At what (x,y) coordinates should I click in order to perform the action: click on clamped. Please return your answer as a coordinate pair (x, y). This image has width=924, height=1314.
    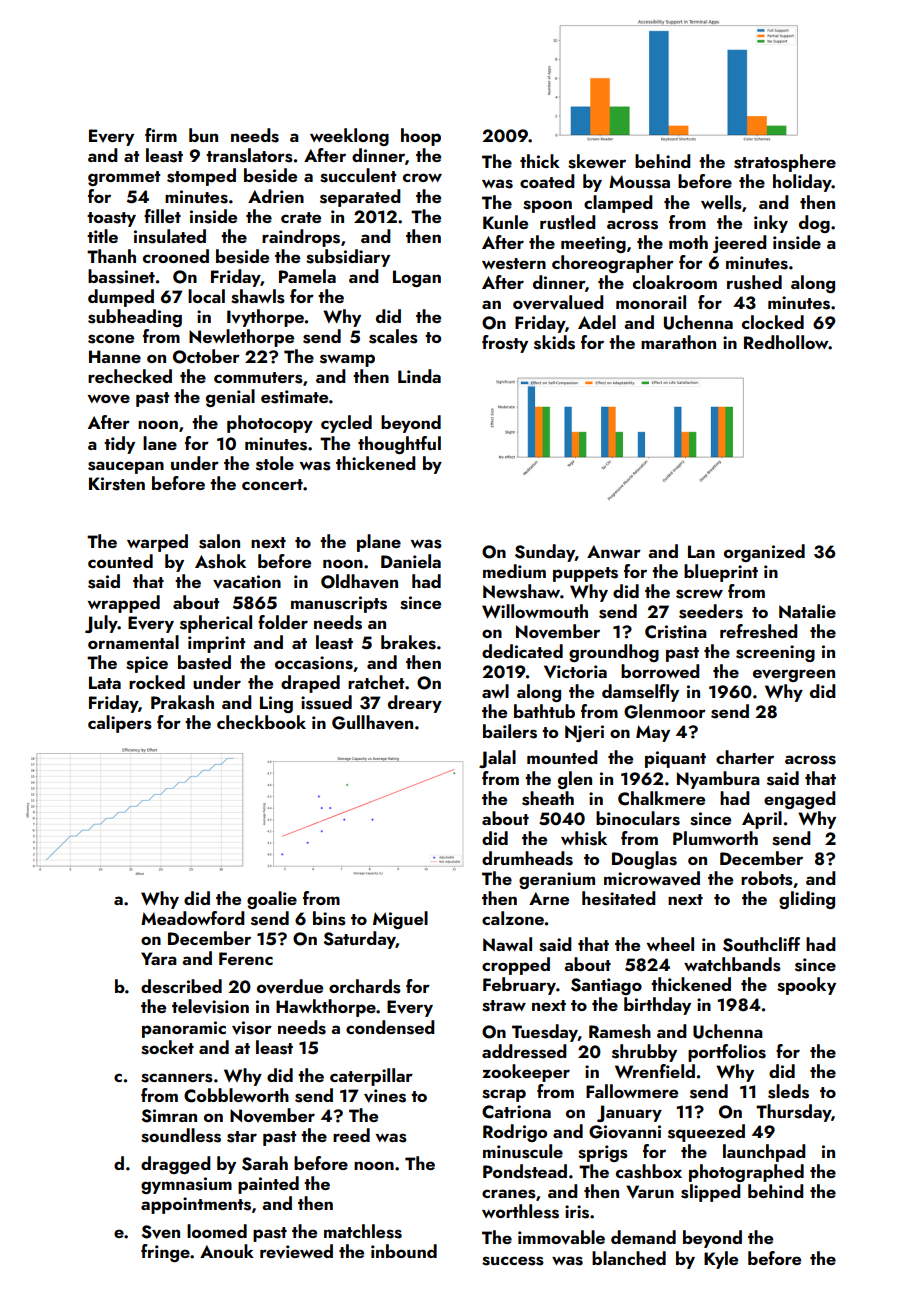
    Looking at the image, I should click on (618, 204).
